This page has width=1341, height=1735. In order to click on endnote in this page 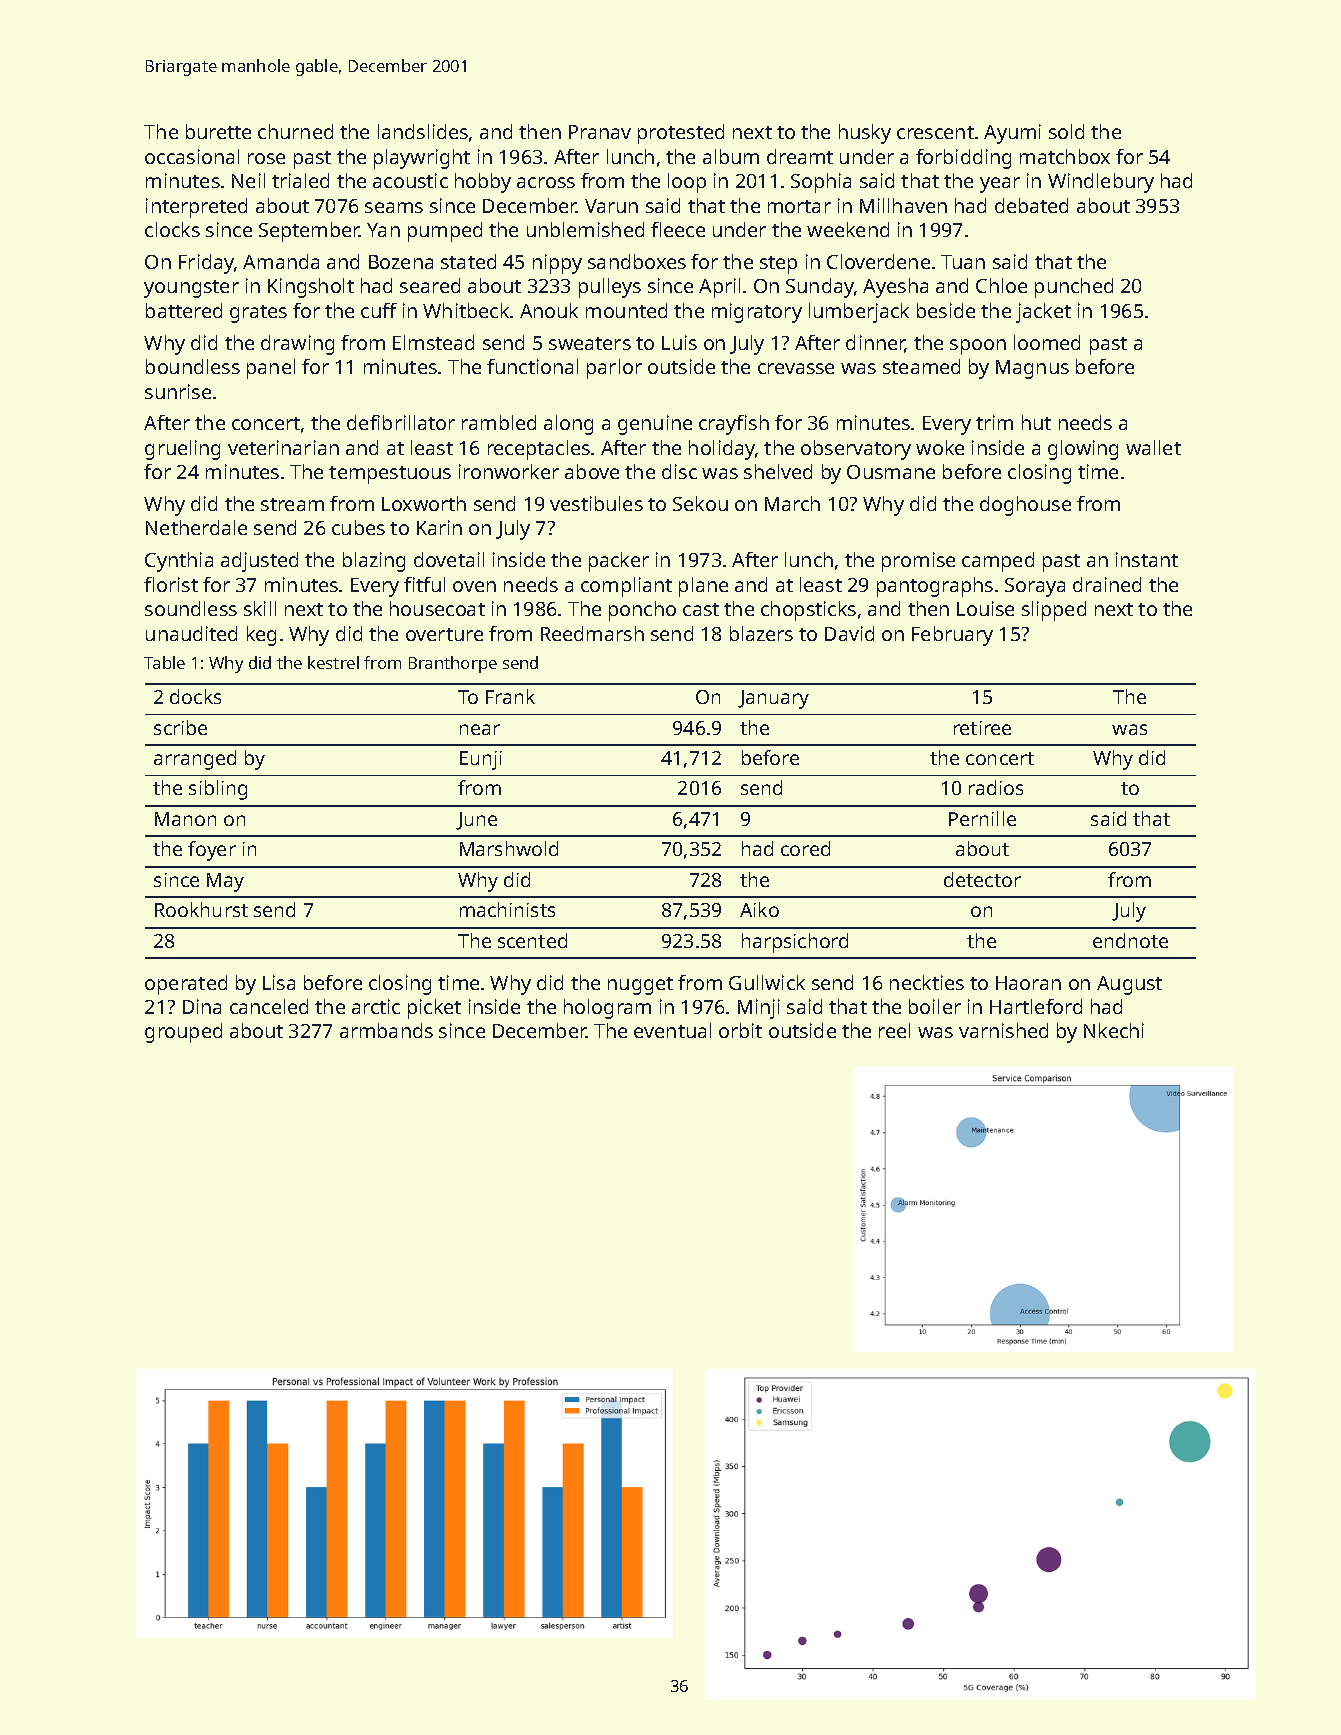, I will do `click(1130, 940)`.
